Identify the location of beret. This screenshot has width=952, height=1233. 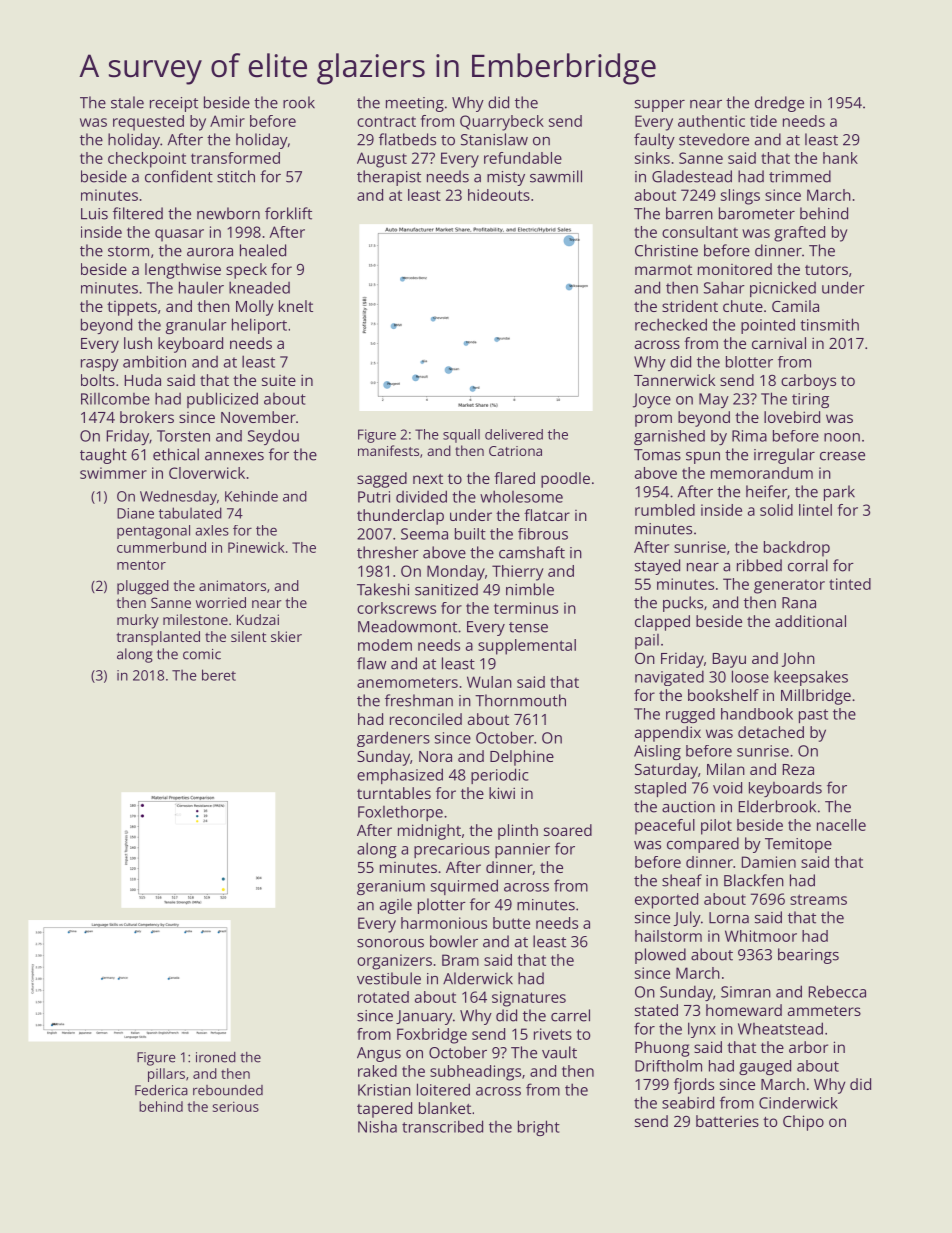
(219, 675).
